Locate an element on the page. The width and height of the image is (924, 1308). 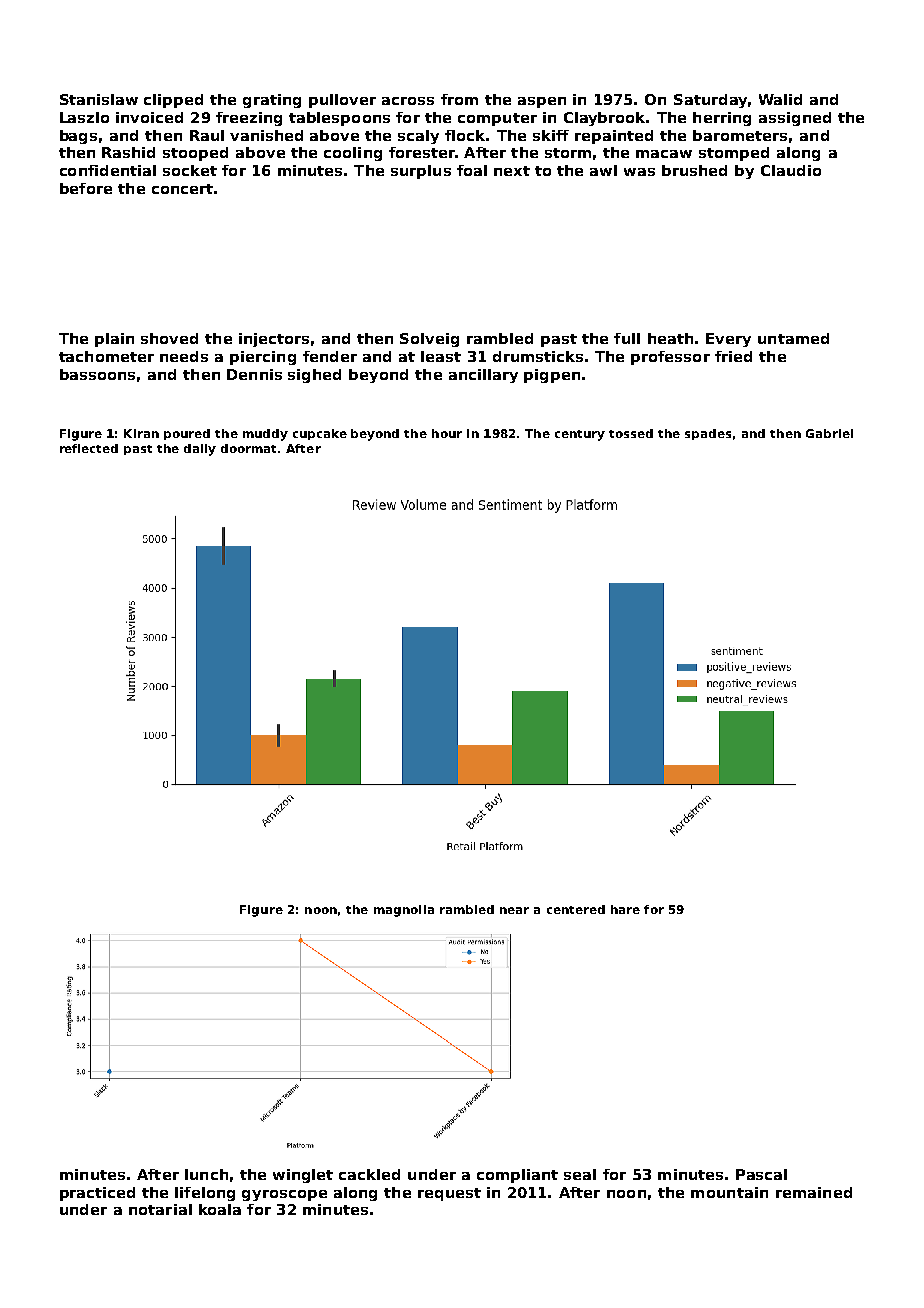
hare is located at coordinates (625, 909).
